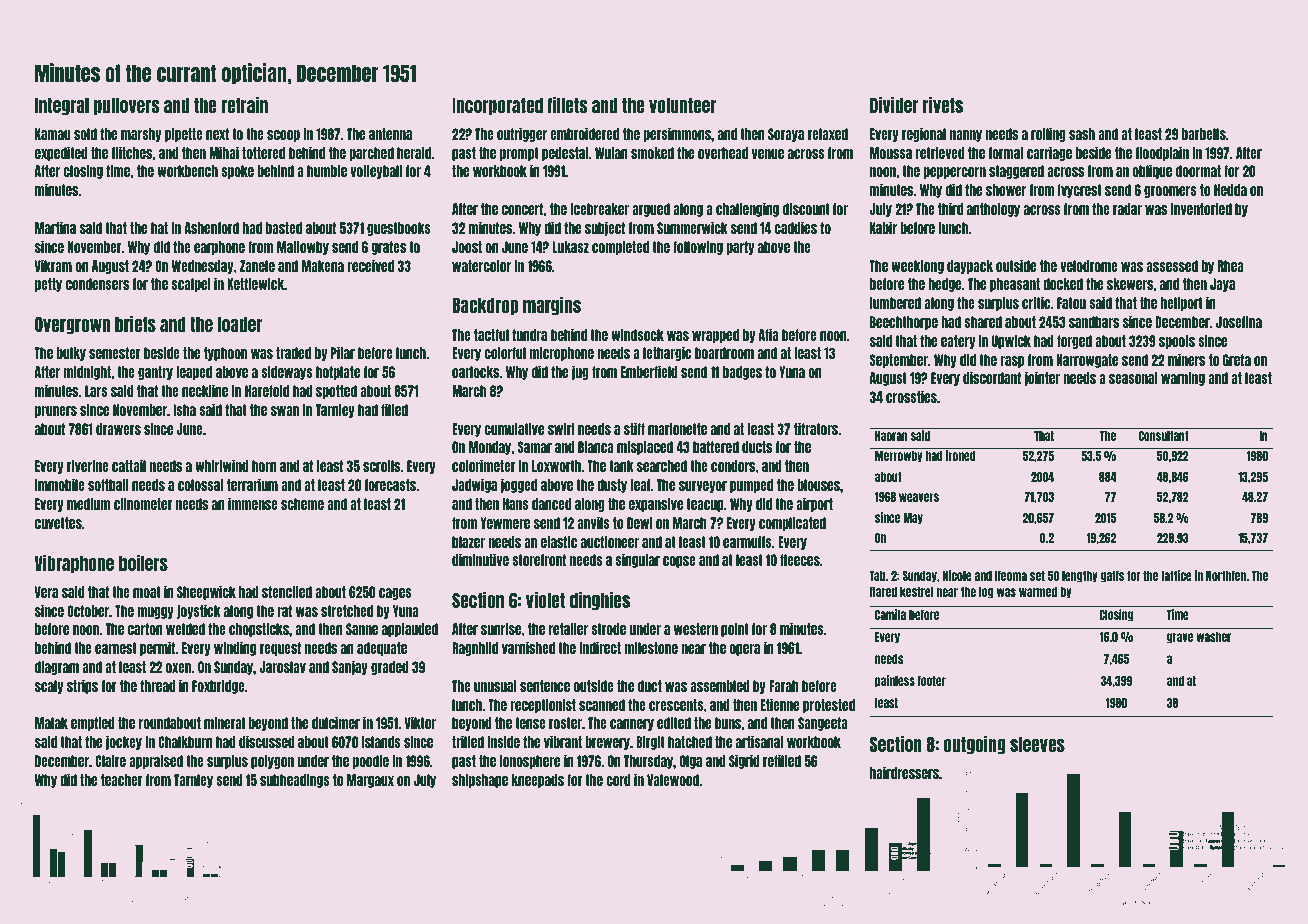 The image size is (1308, 924). I want to click on washer, so click(1213, 637).
